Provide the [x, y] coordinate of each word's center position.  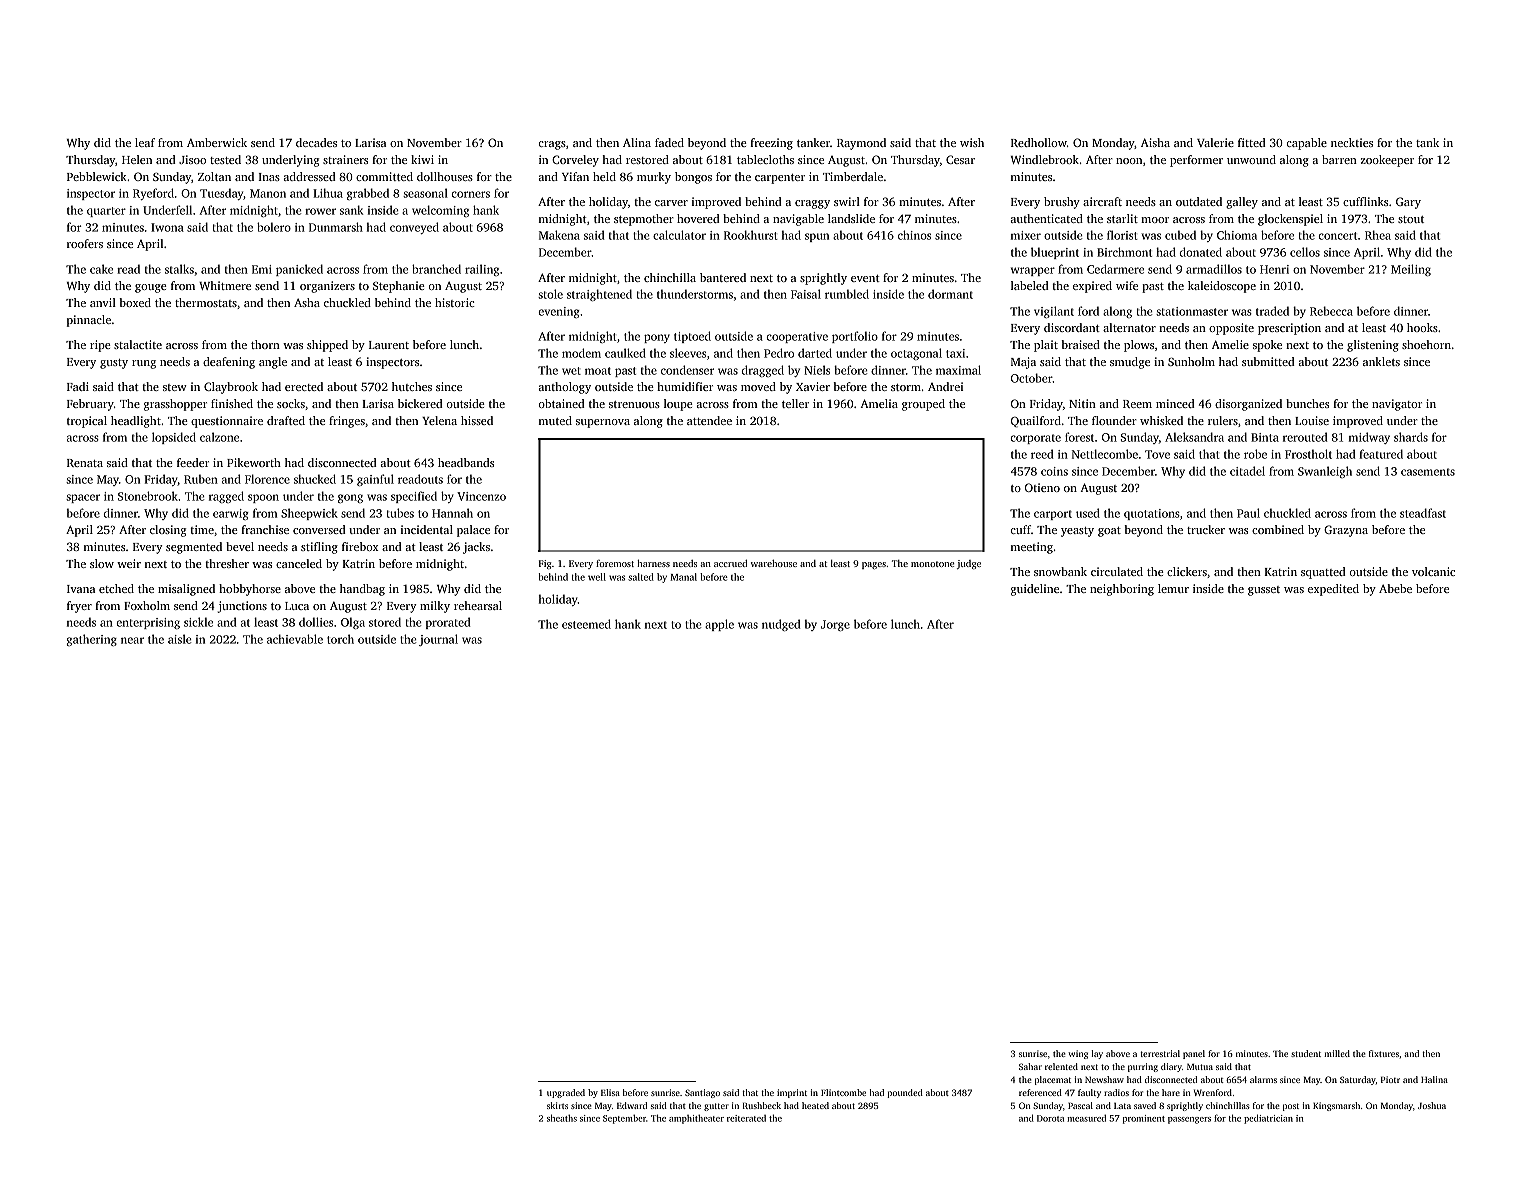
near [132, 640]
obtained [562, 403]
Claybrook [231, 388]
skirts [557, 1105]
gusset [1264, 591]
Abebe [1395, 588]
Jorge [835, 625]
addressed [310, 176]
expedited [1333, 590]
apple [719, 625]
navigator [1397, 405]
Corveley [575, 161]
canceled [299, 563]
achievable [295, 639]
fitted [1252, 142]
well [597, 577]
